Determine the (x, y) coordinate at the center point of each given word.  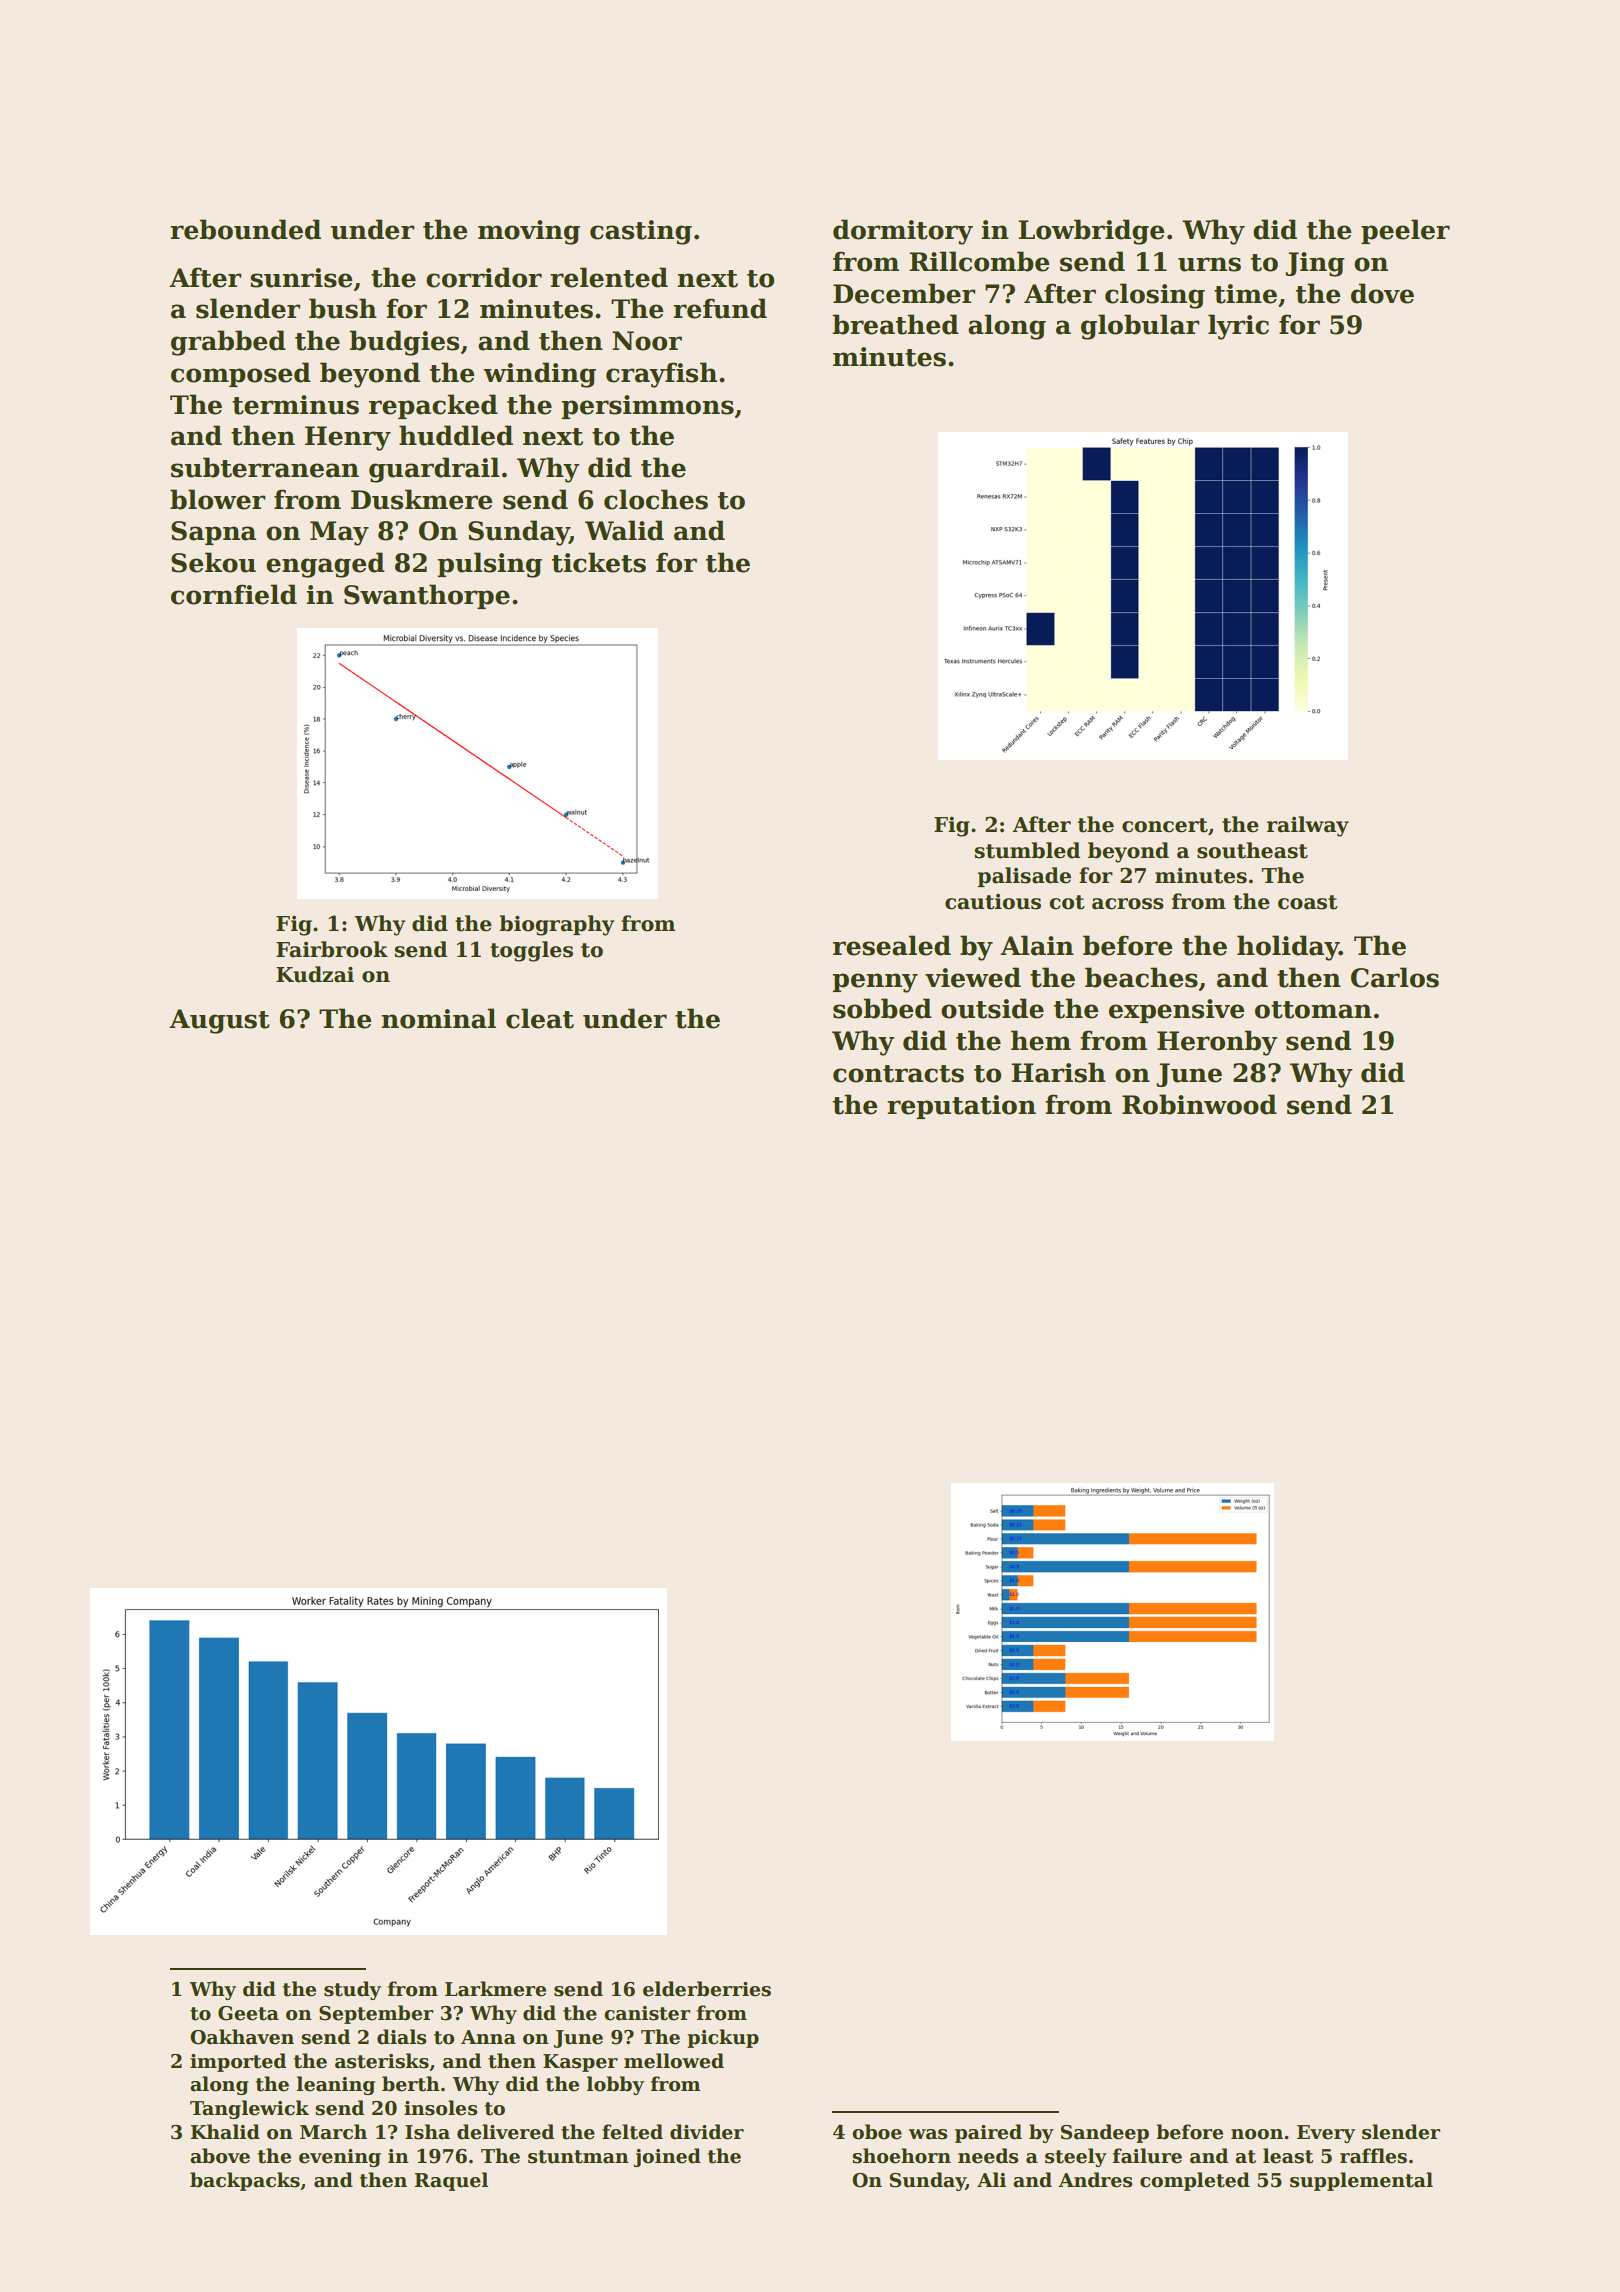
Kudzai (315, 974)
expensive (1176, 1011)
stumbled (1027, 850)
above (220, 2156)
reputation (961, 1107)
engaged (325, 565)
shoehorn (901, 2156)
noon (1257, 2134)
